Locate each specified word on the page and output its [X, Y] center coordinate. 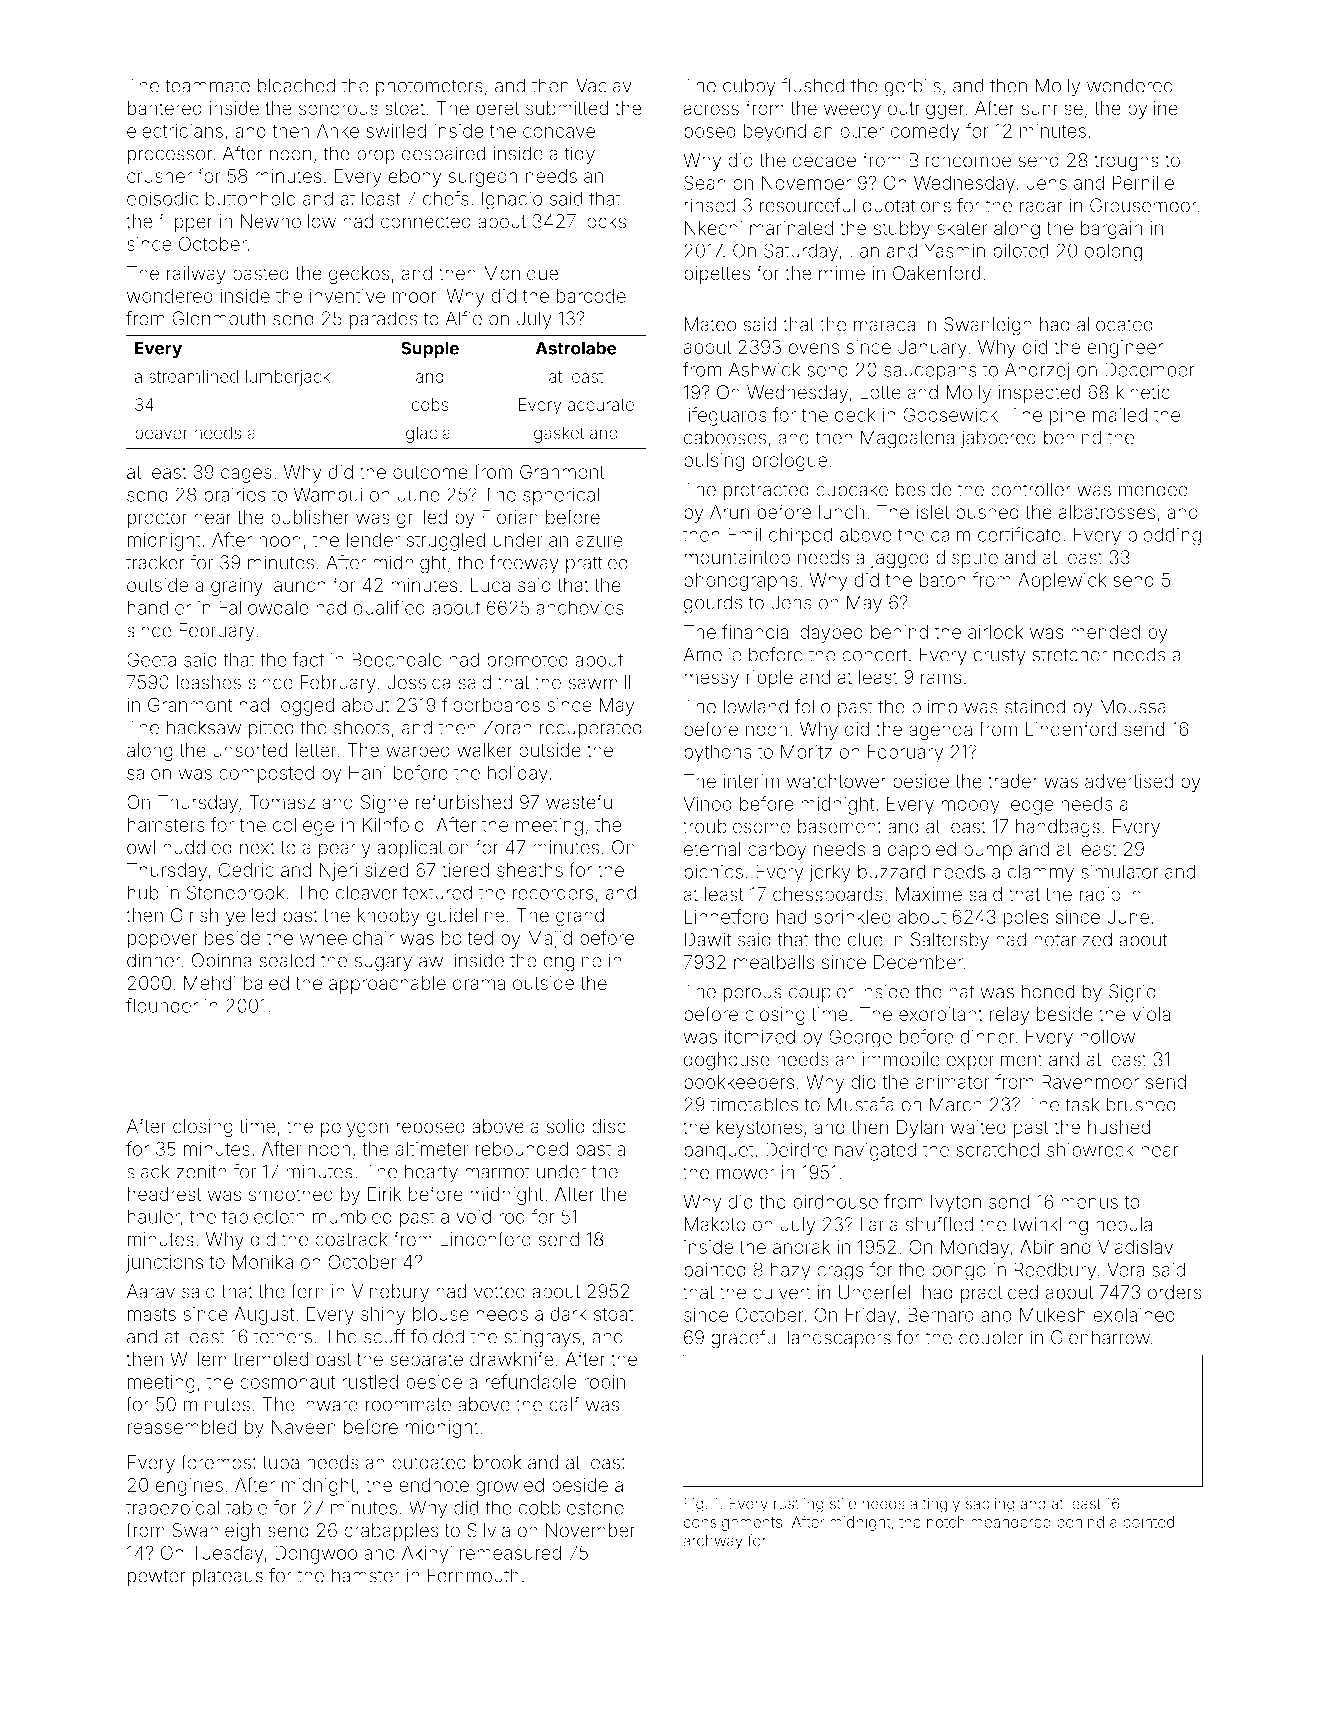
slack [148, 1171]
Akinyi [427, 1554]
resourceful [807, 205]
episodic [162, 200]
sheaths [530, 870]
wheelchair [347, 937]
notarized [1073, 939]
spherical [561, 496]
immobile [901, 1059]
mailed [1120, 414]
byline [1153, 110]
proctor [157, 519]
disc [609, 1126]
